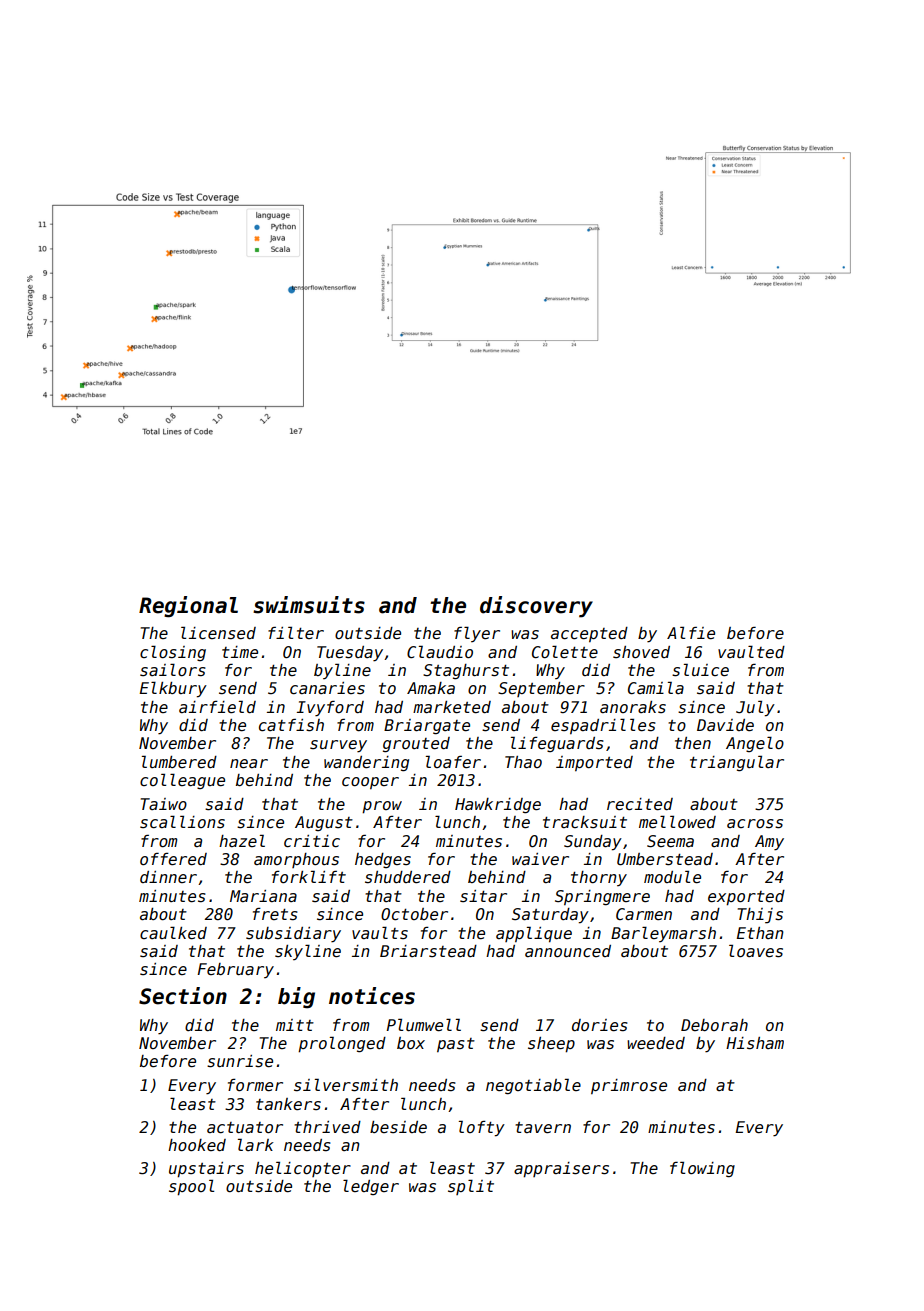 The height and width of the screenshot is (1311, 924). I want to click on dinner, so click(168, 877).
